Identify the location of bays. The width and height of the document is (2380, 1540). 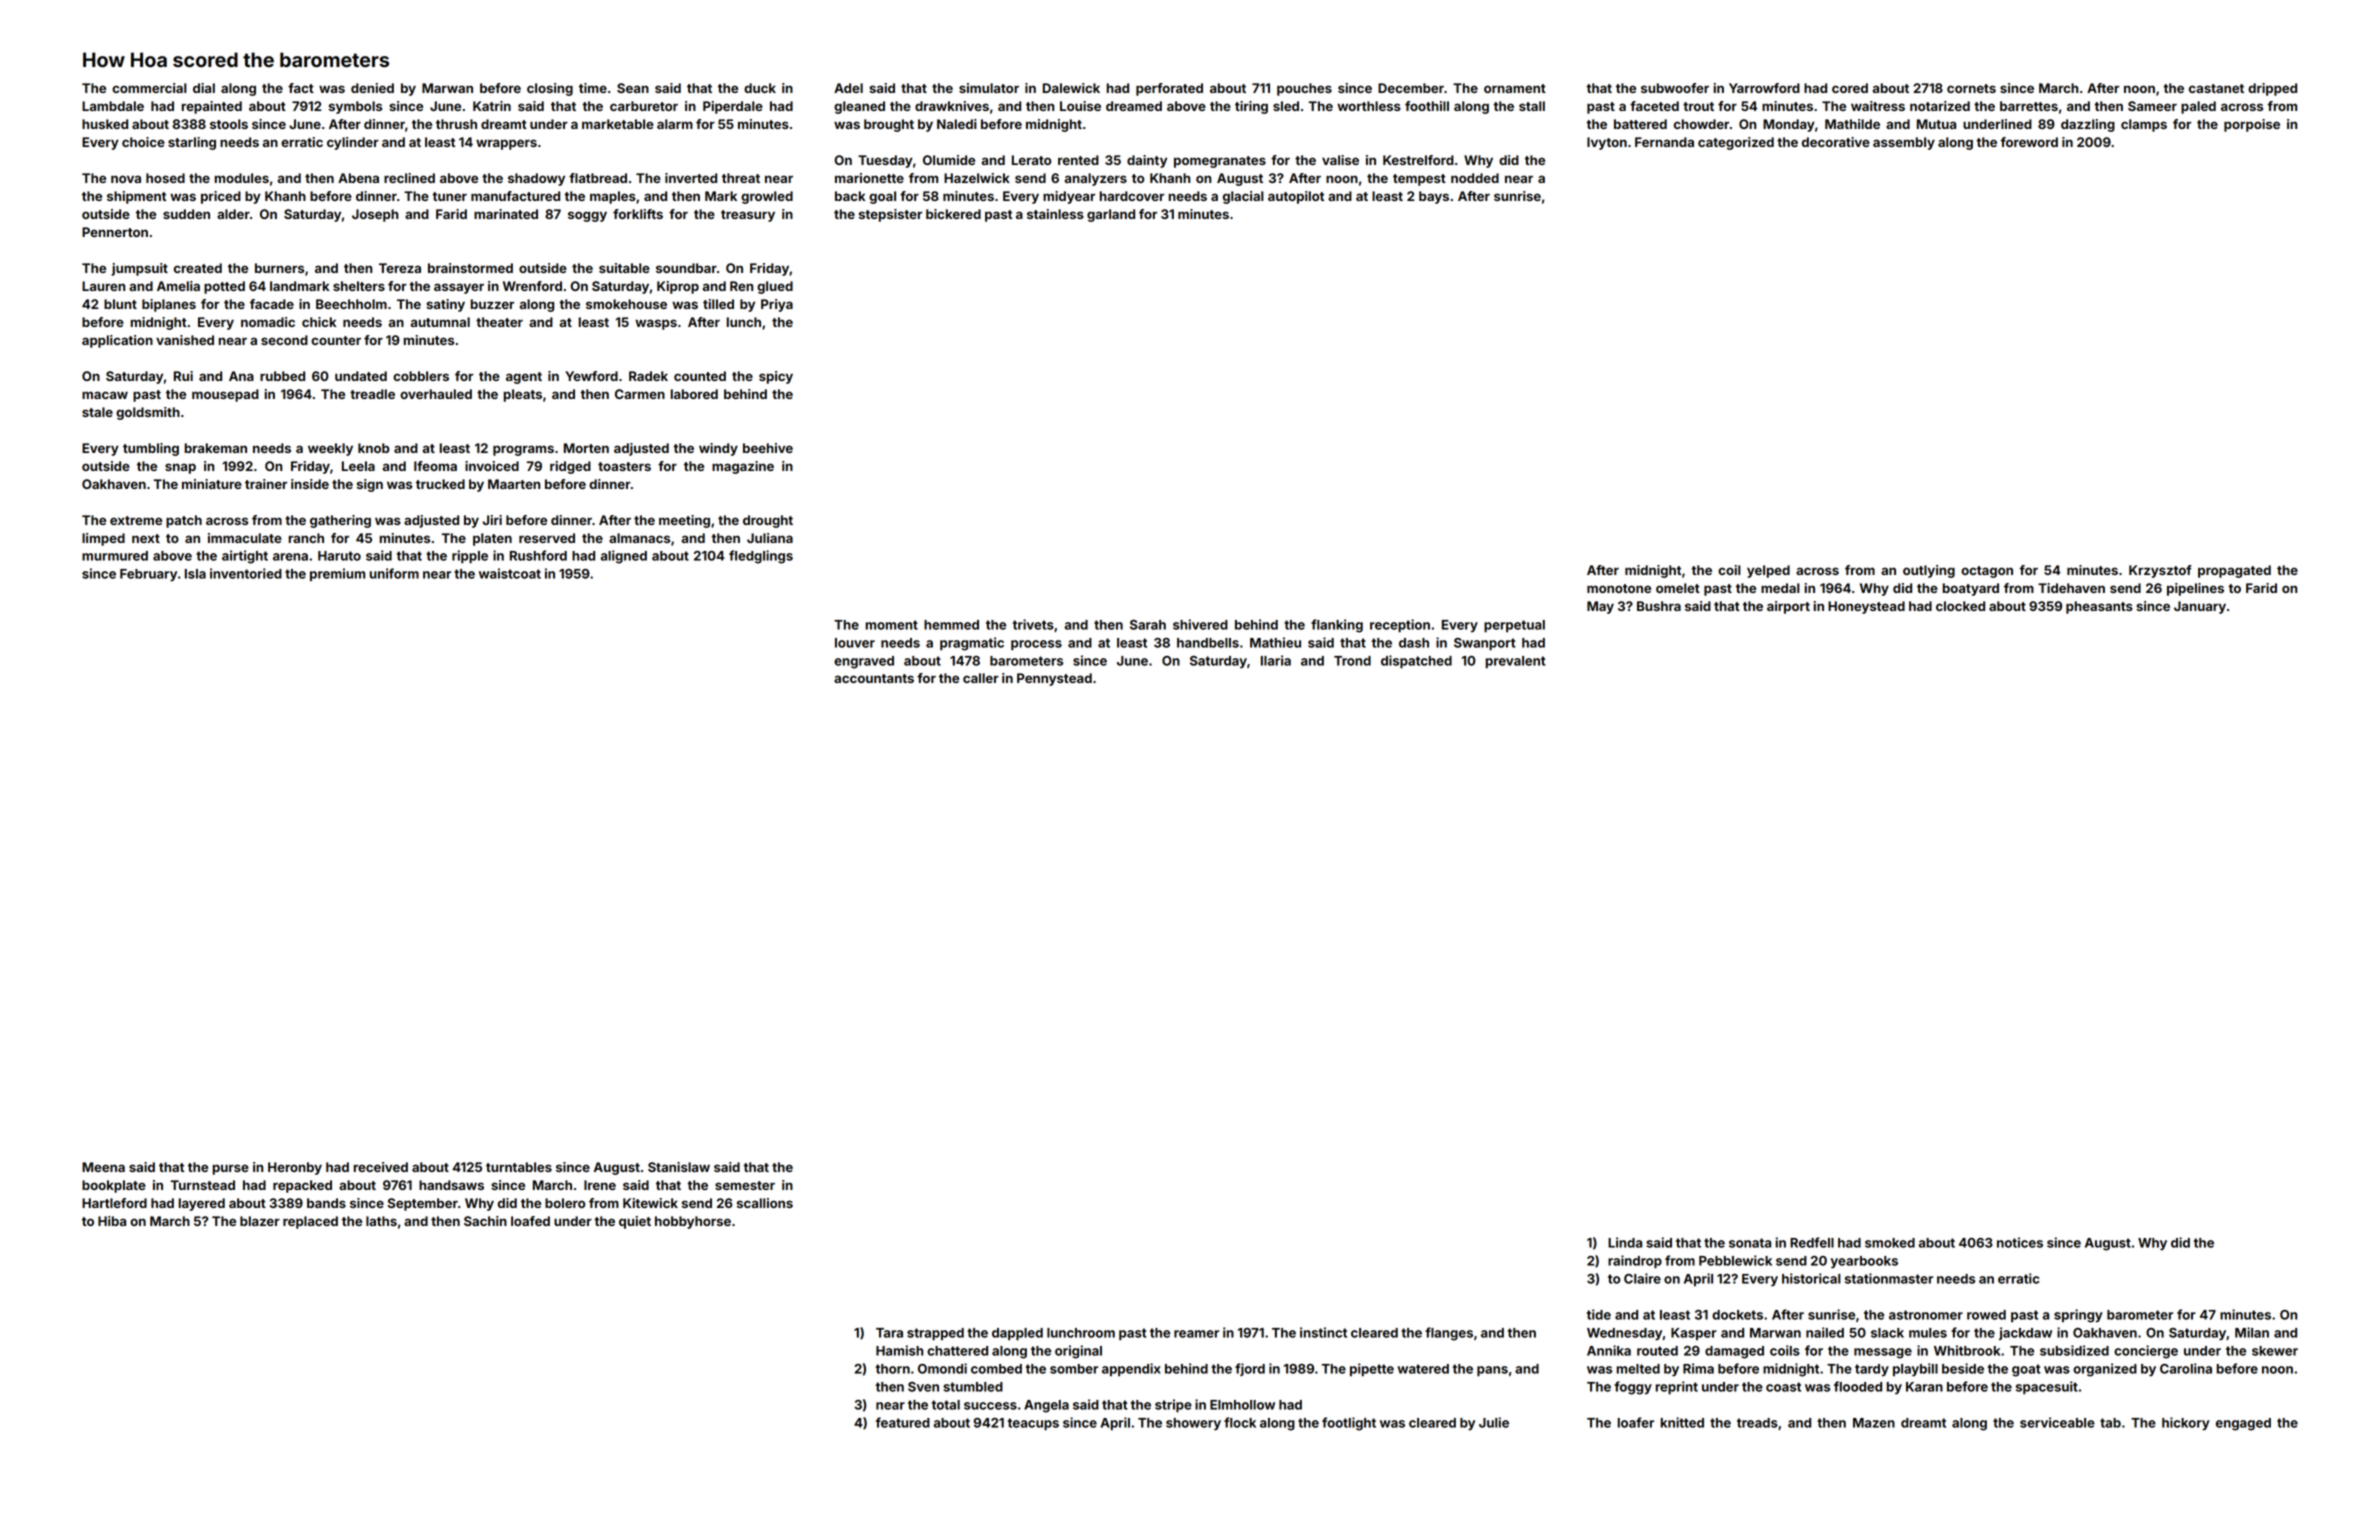
(1434, 197).
